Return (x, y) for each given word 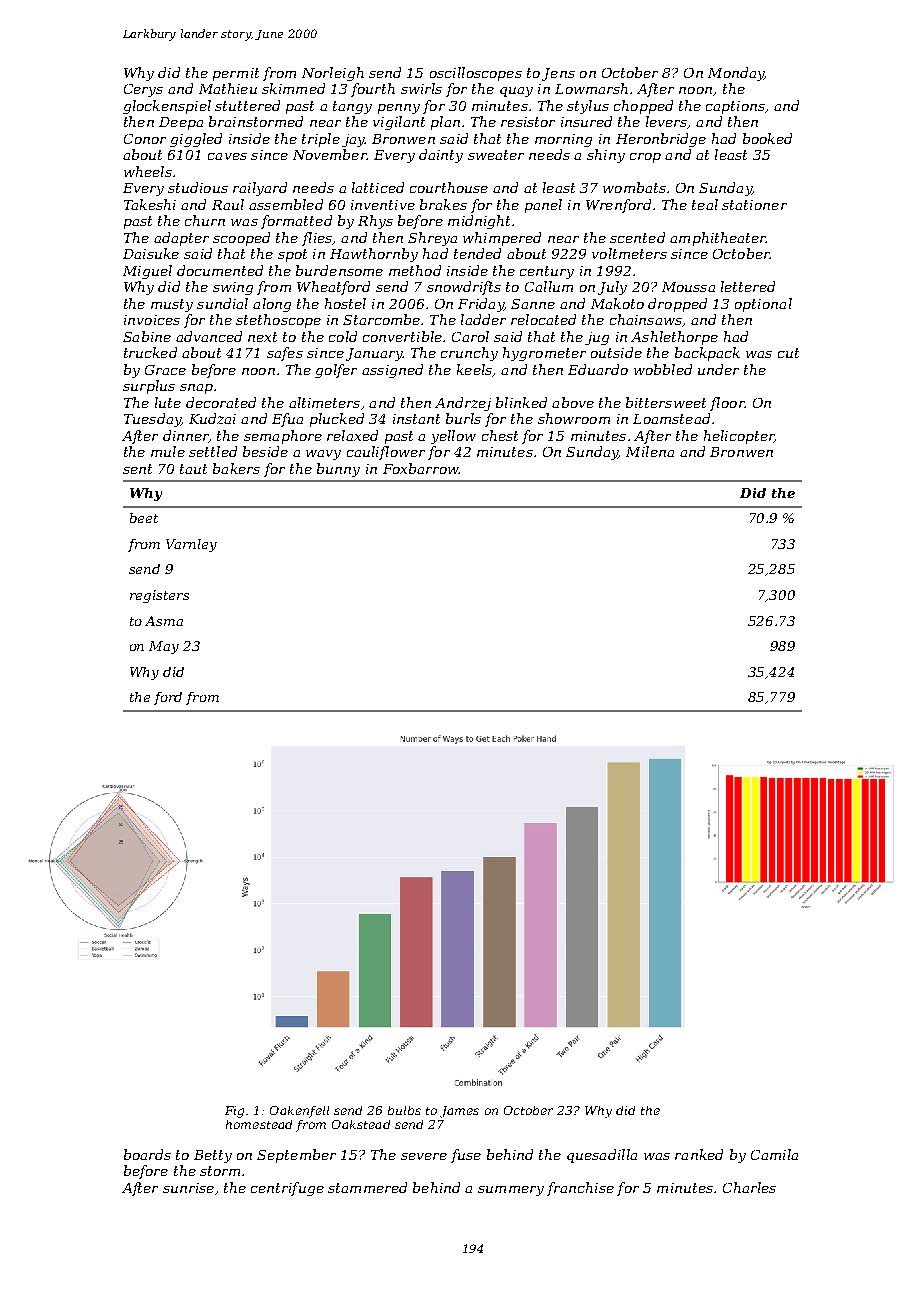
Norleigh (333, 74)
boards (147, 1154)
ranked (699, 1154)
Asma (164, 621)
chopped (643, 107)
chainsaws (646, 319)
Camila (774, 1154)
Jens (558, 74)
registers (159, 596)
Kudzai (212, 418)
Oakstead (361, 1124)
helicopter (739, 437)
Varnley (191, 545)
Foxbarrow (421, 468)
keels (474, 369)
